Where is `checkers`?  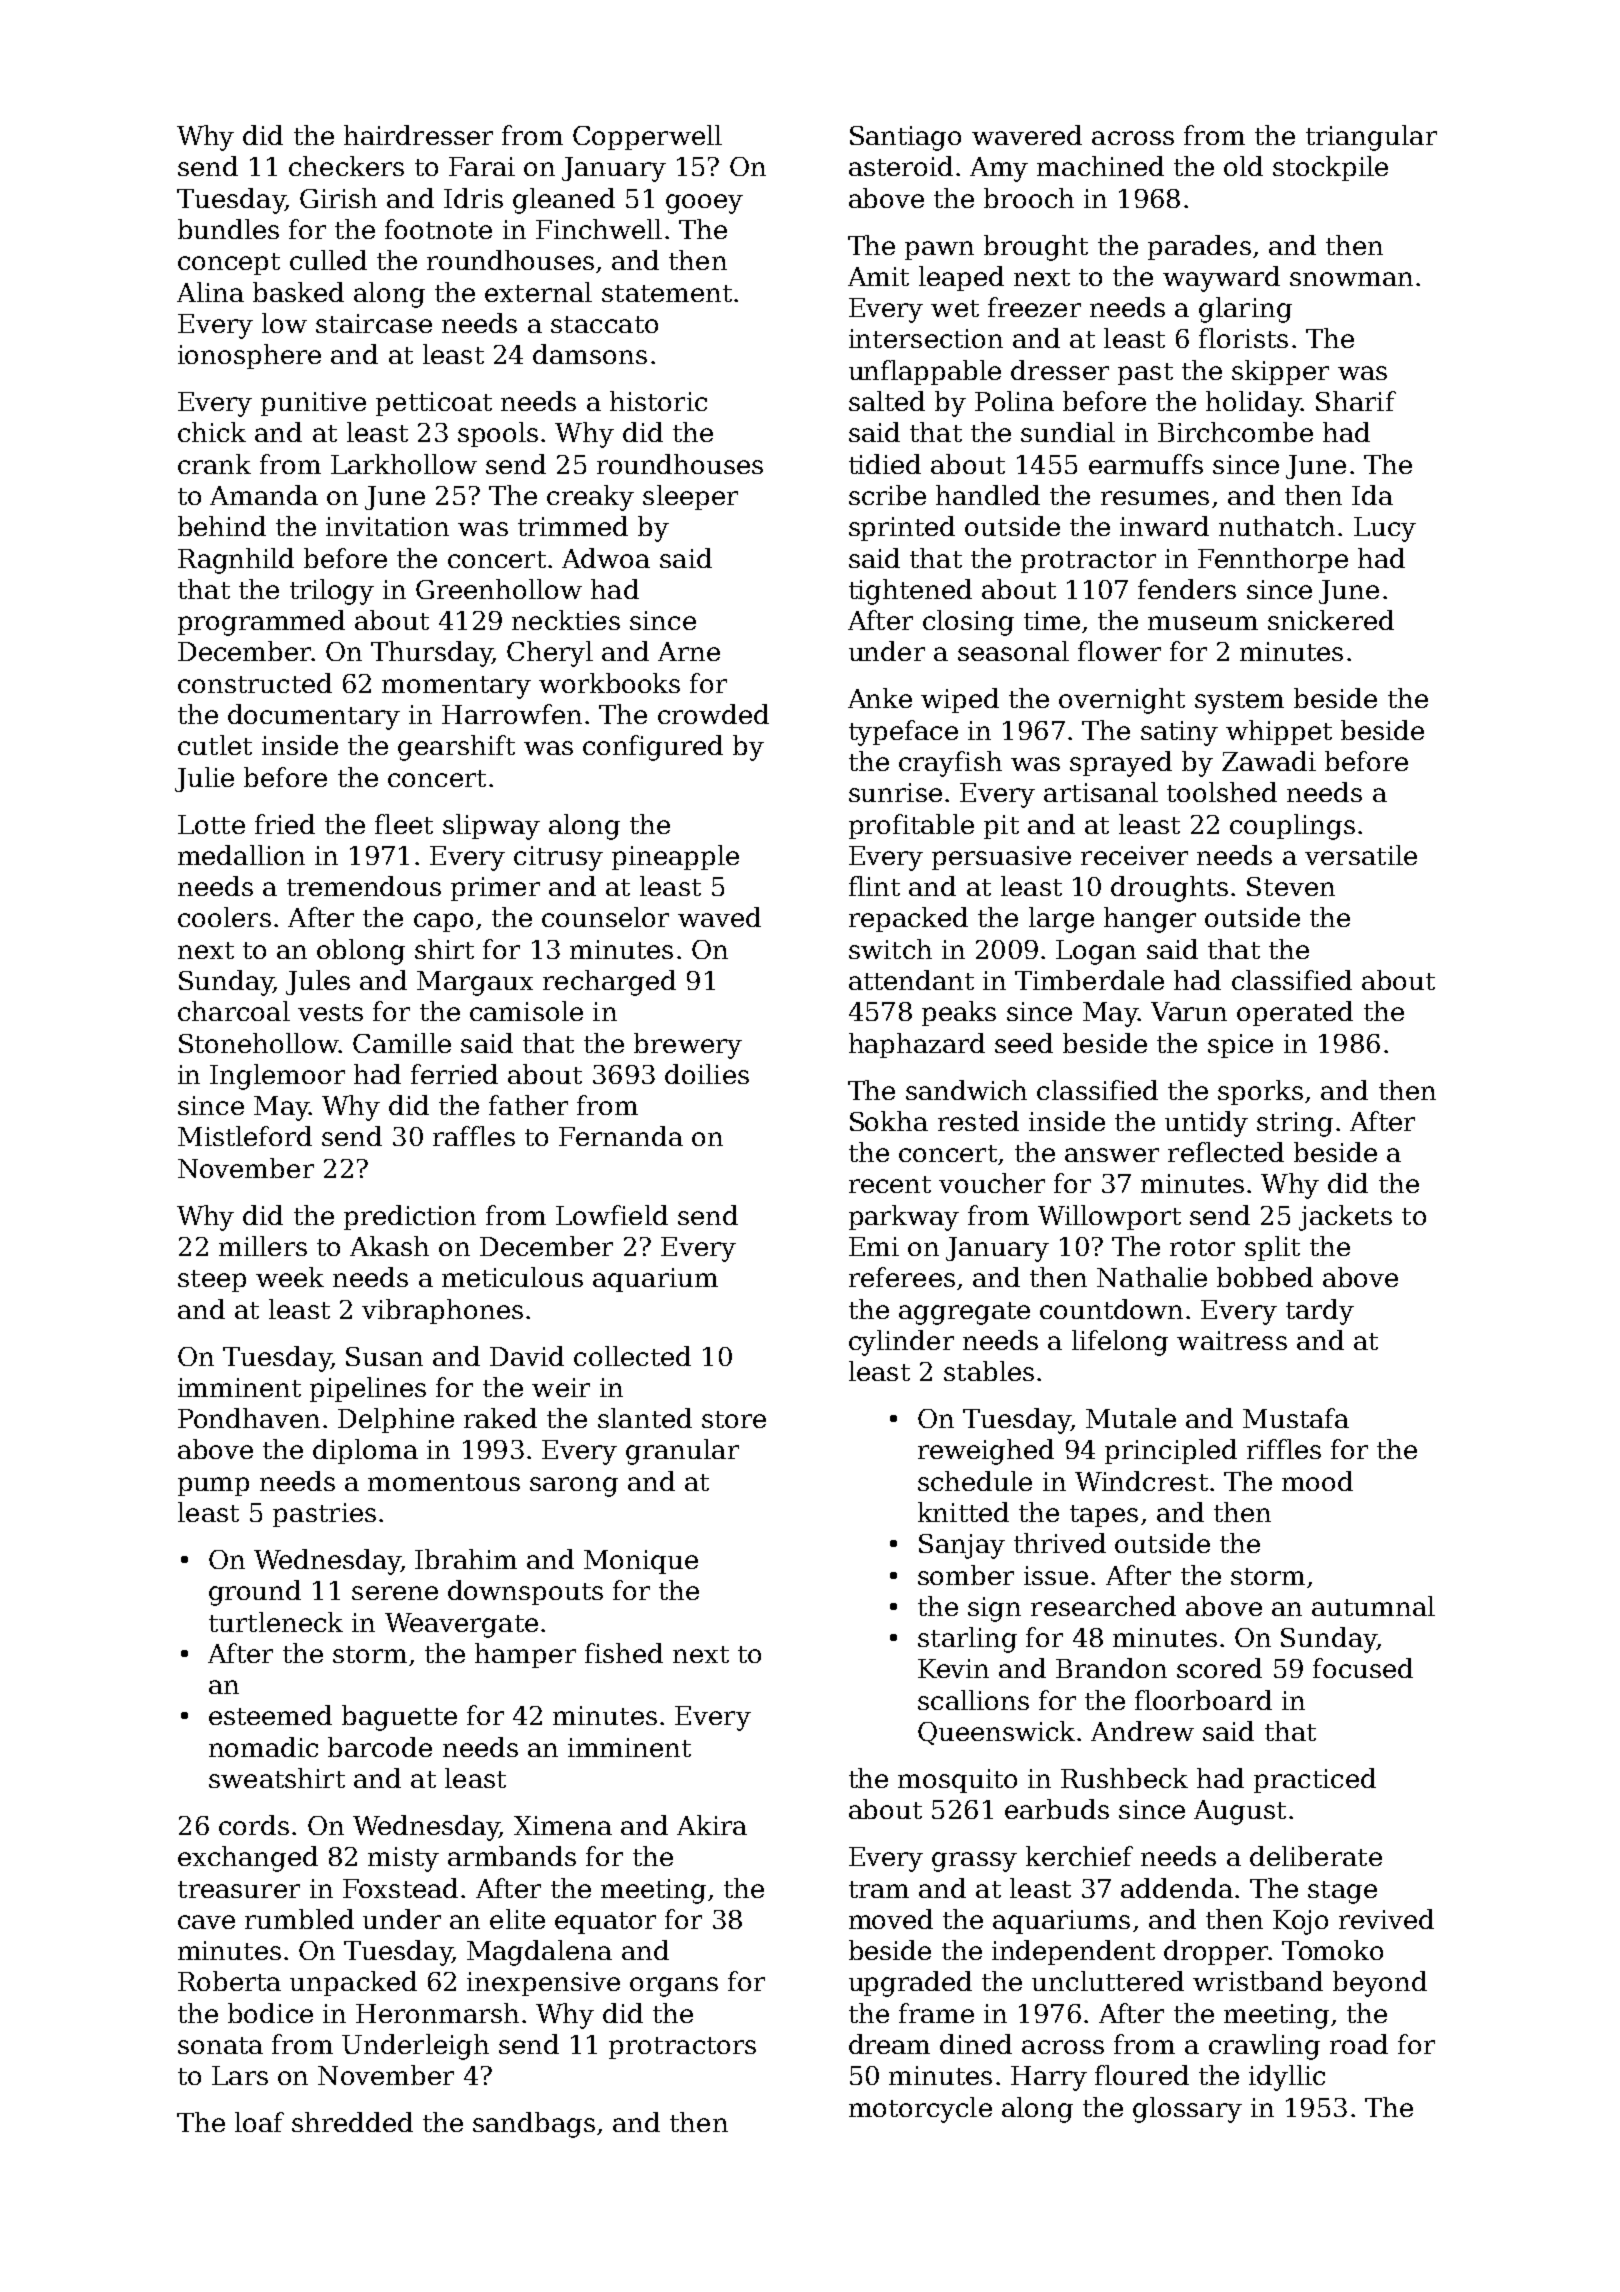
checkers is located at coordinates (346, 166).
